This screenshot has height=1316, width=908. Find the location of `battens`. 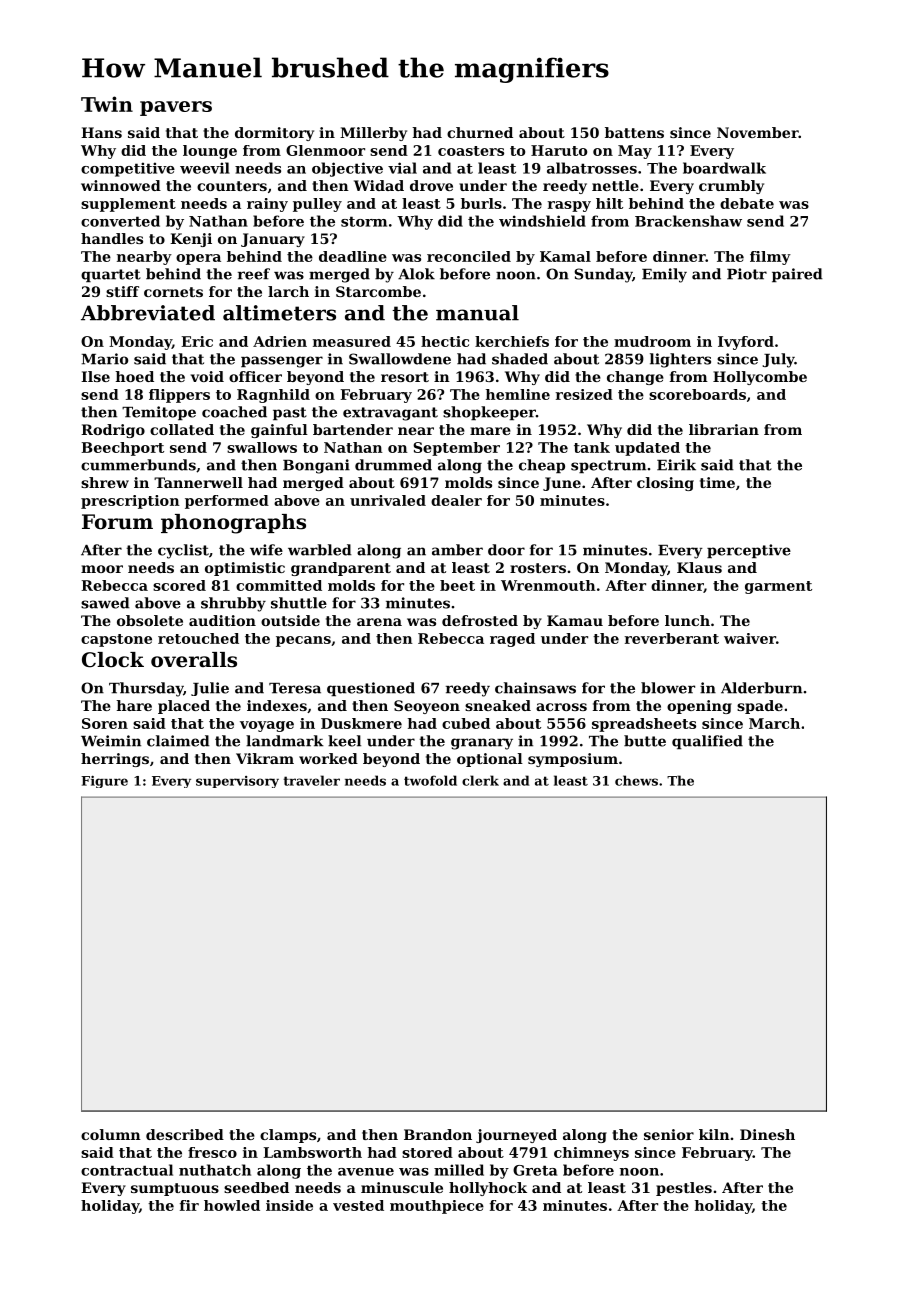

battens is located at coordinates (634, 132).
